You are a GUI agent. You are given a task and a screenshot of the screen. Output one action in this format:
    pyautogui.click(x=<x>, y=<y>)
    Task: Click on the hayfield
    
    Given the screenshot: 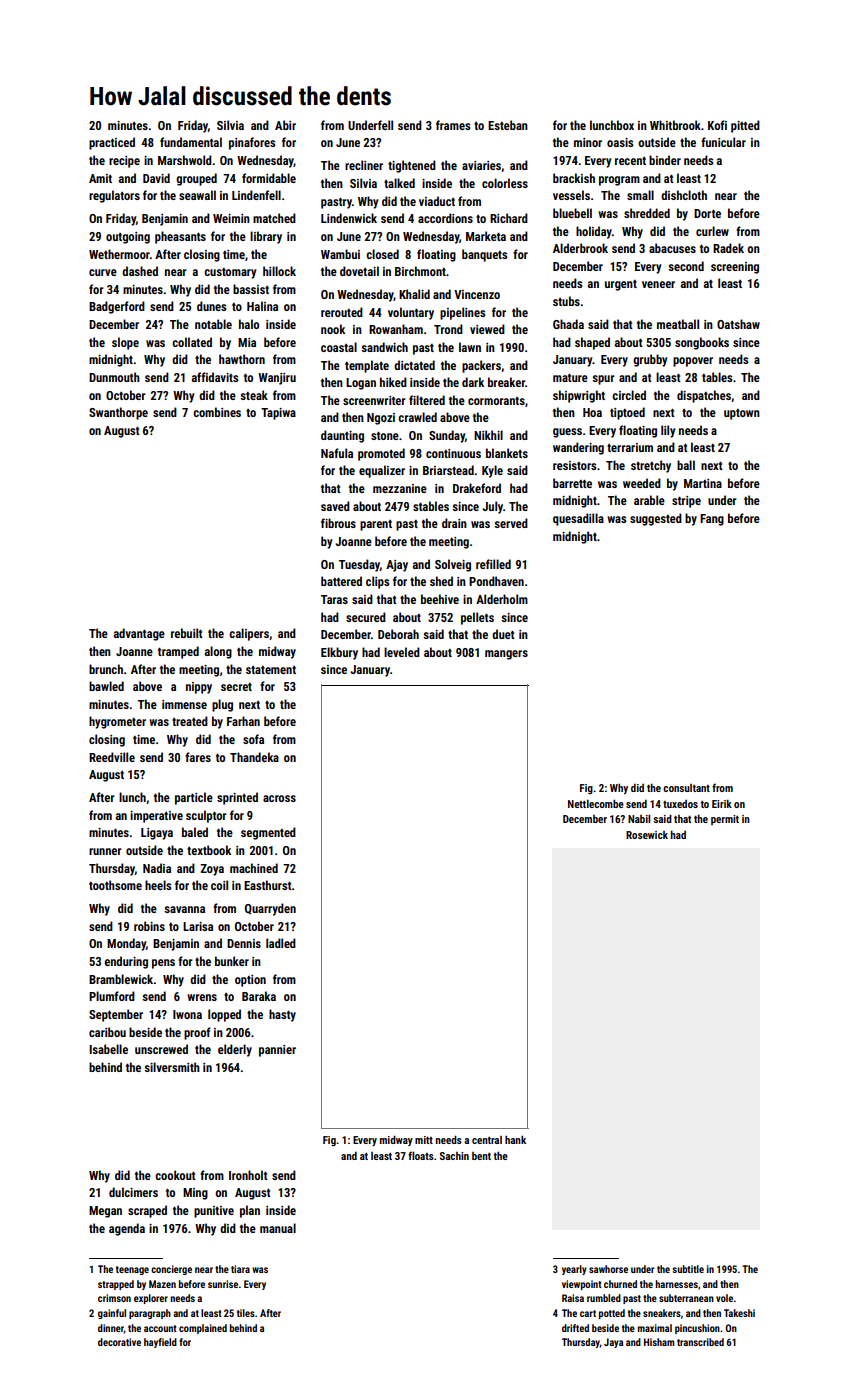 What is the action you would take?
    pyautogui.click(x=160, y=1343)
